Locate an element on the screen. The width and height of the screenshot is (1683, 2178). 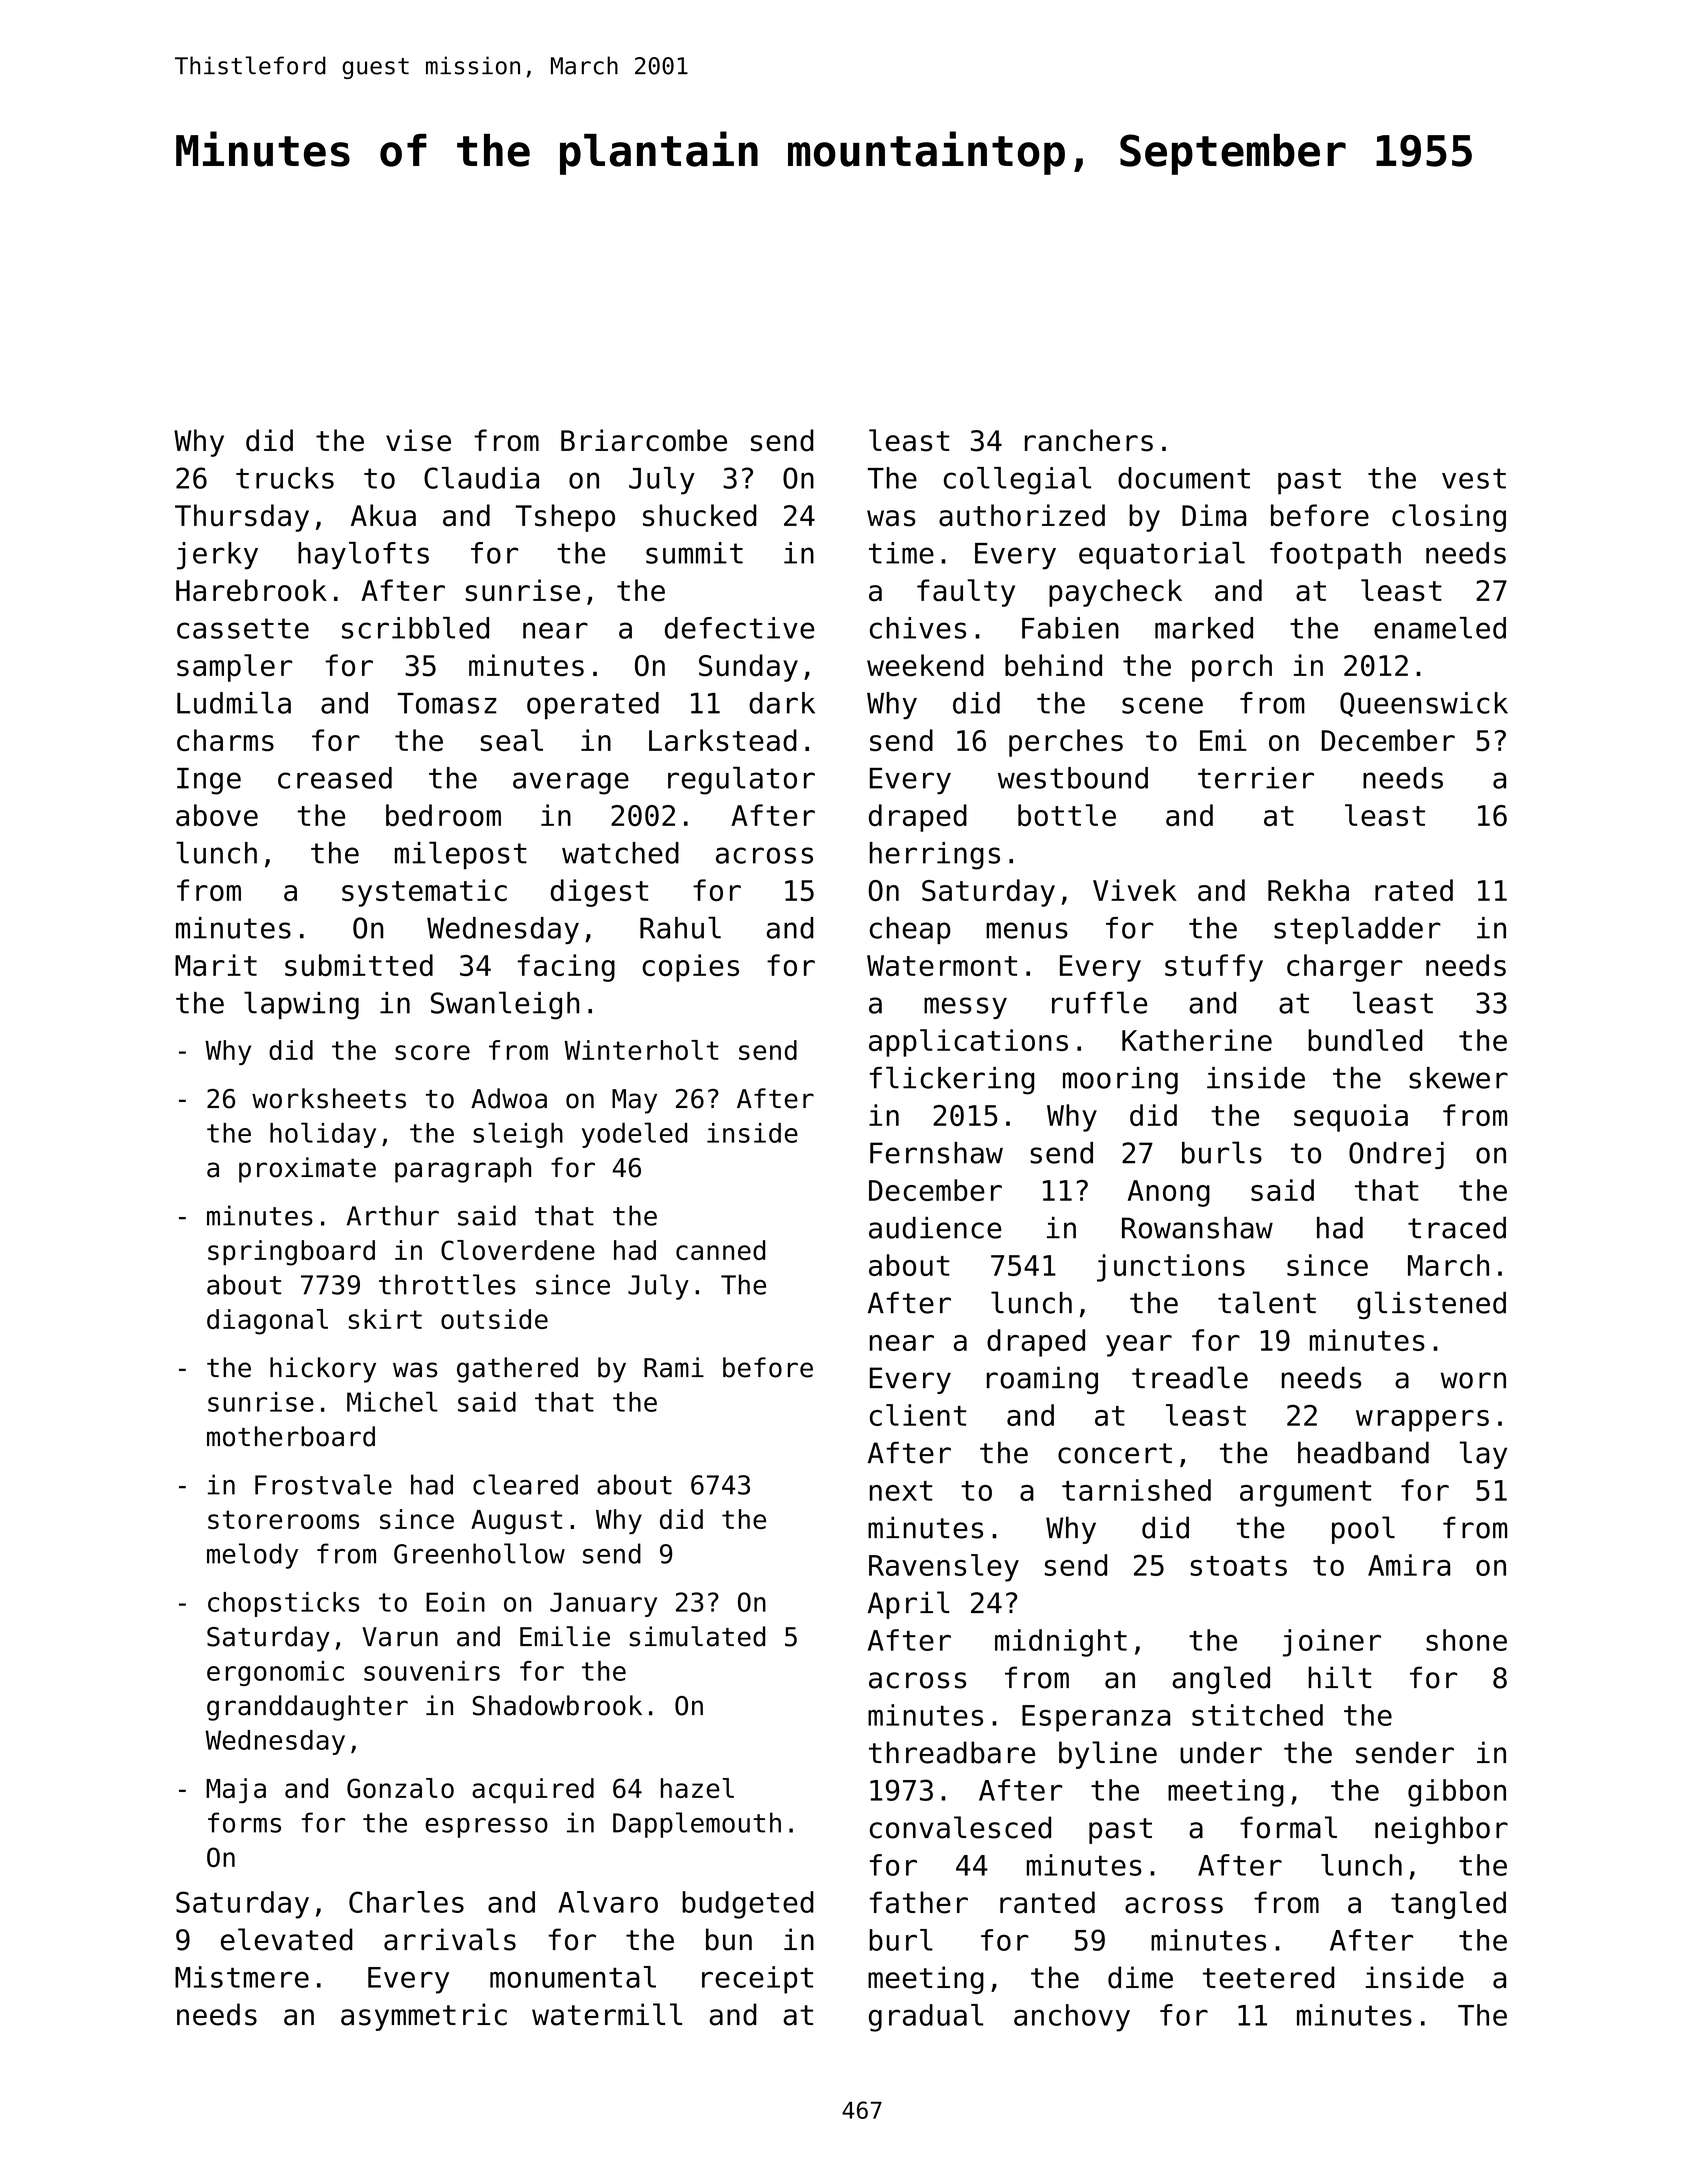
Michel is located at coordinates (392, 1401).
